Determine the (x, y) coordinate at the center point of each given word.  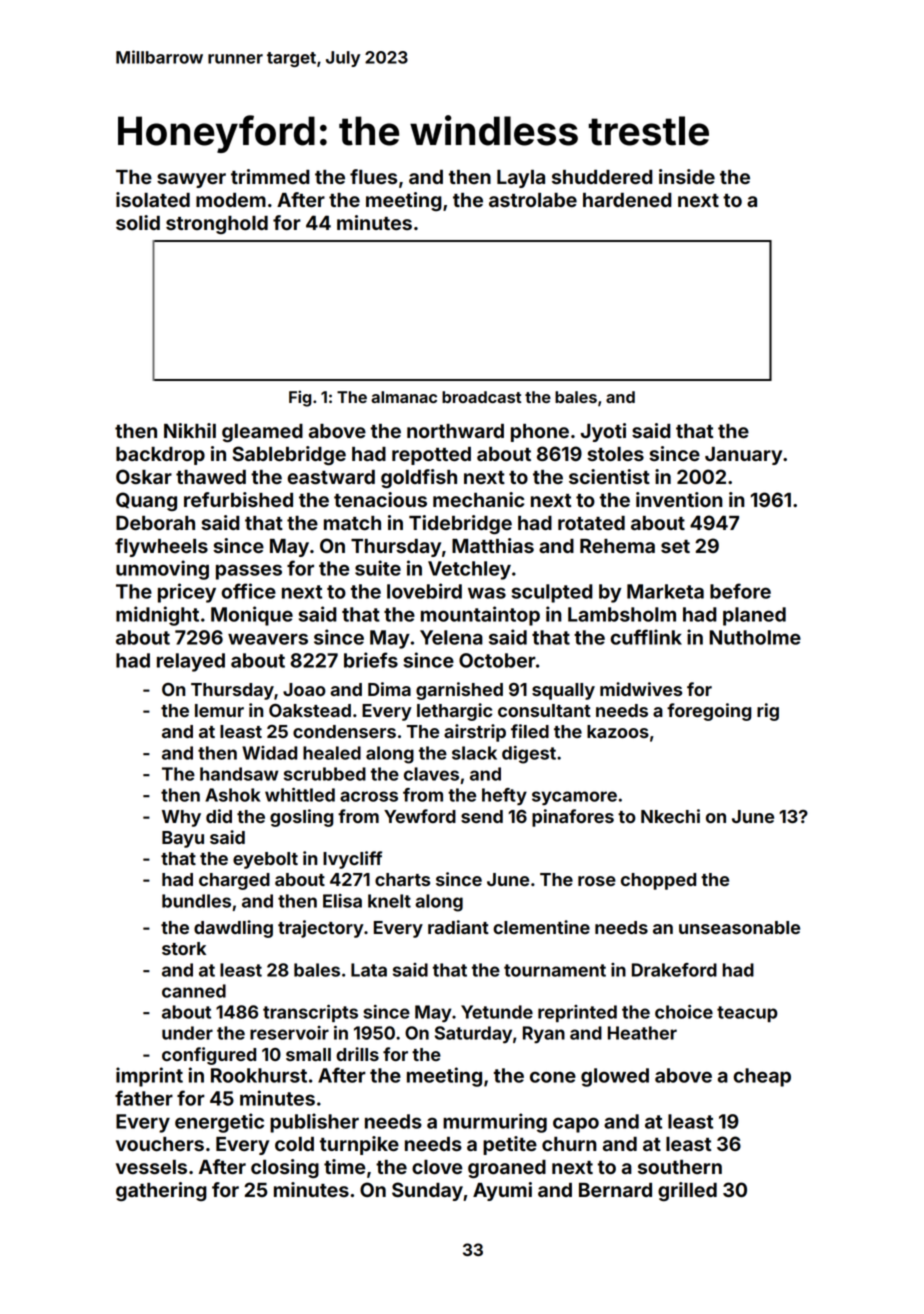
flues (373, 177)
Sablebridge (289, 455)
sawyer (191, 180)
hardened (627, 200)
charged (234, 881)
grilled (687, 1191)
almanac (404, 397)
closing (285, 1168)
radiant (458, 927)
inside (687, 176)
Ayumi (502, 1191)
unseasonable (739, 927)
